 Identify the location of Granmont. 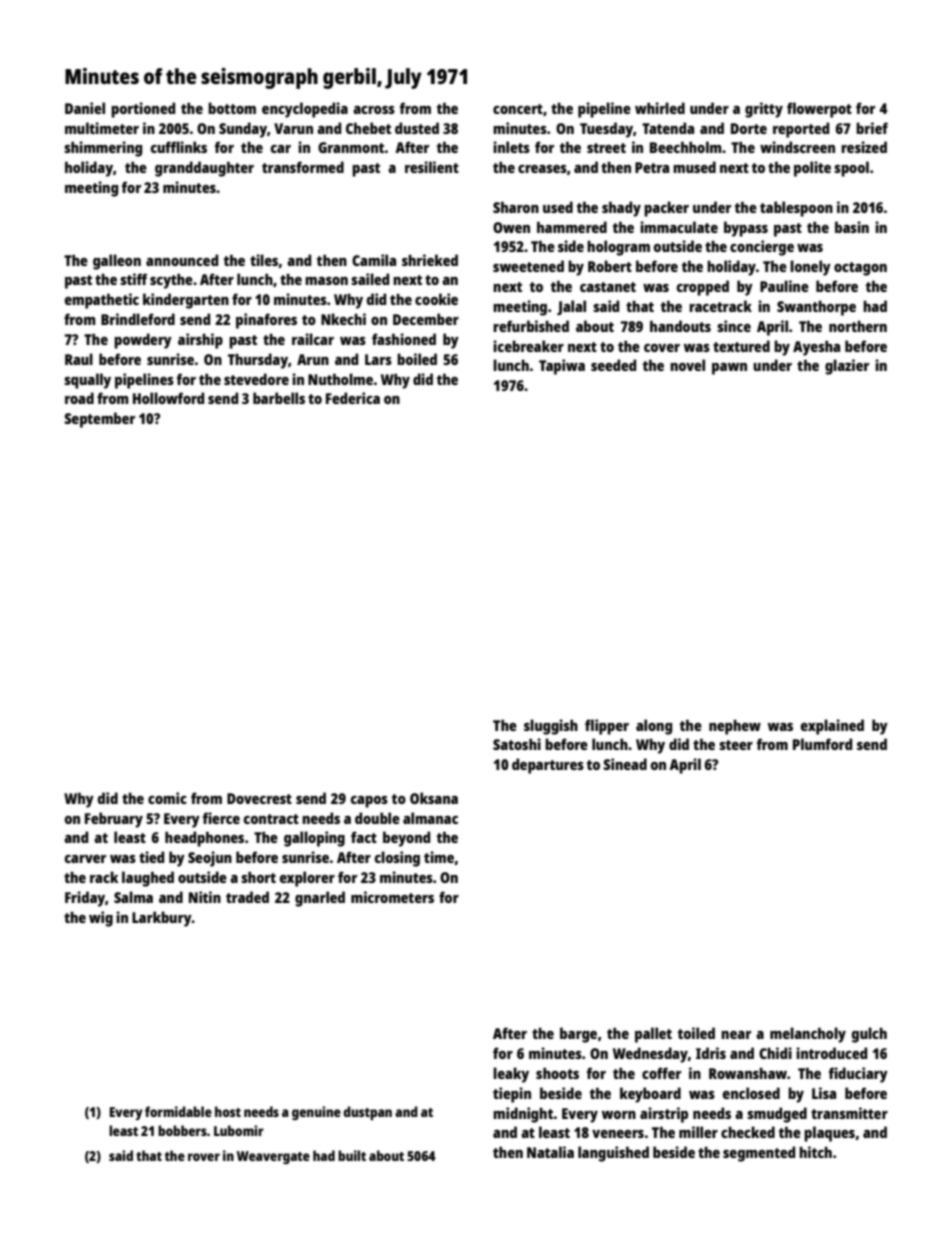
(351, 147).
